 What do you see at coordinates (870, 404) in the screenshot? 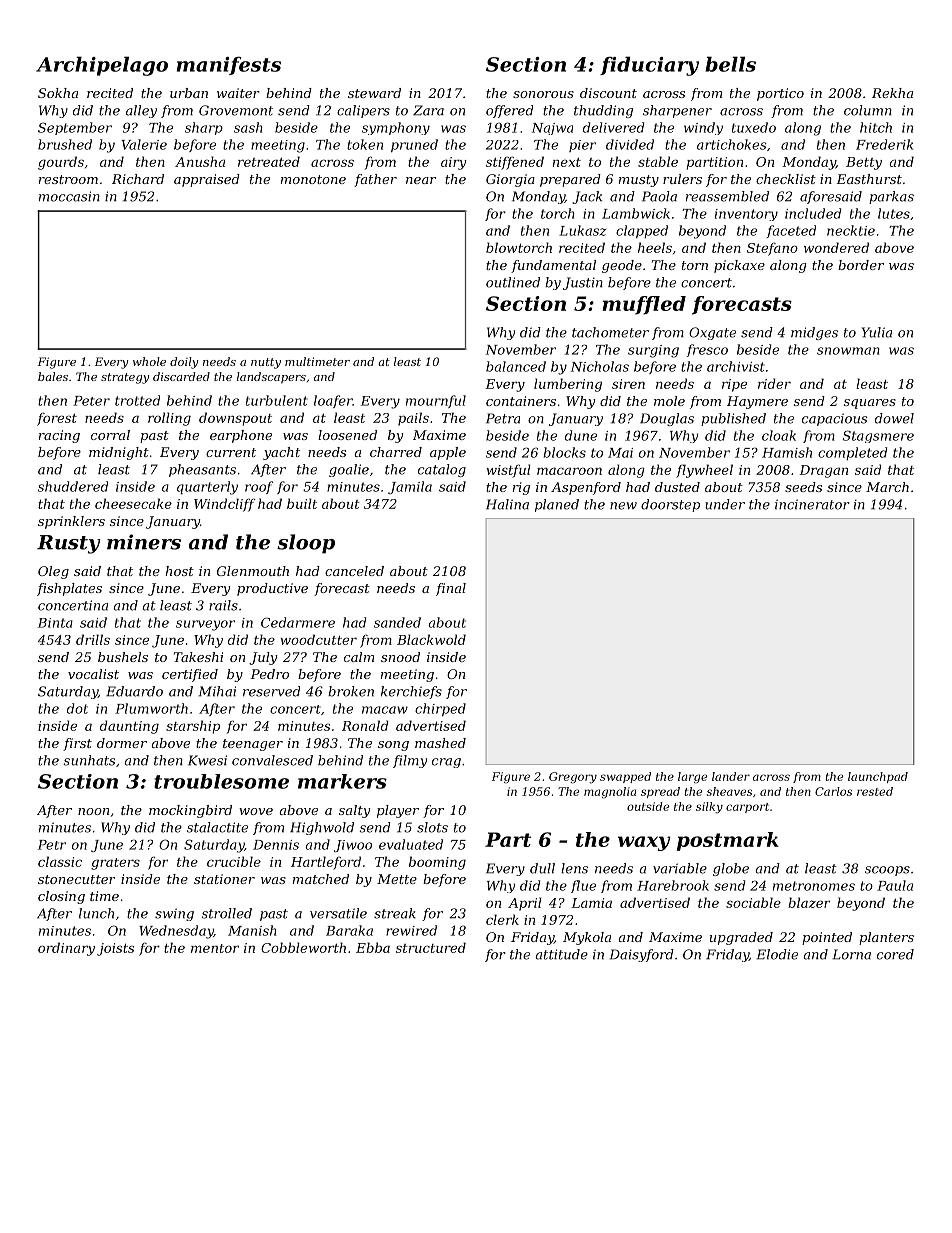
I see `squares` at bounding box center [870, 404].
